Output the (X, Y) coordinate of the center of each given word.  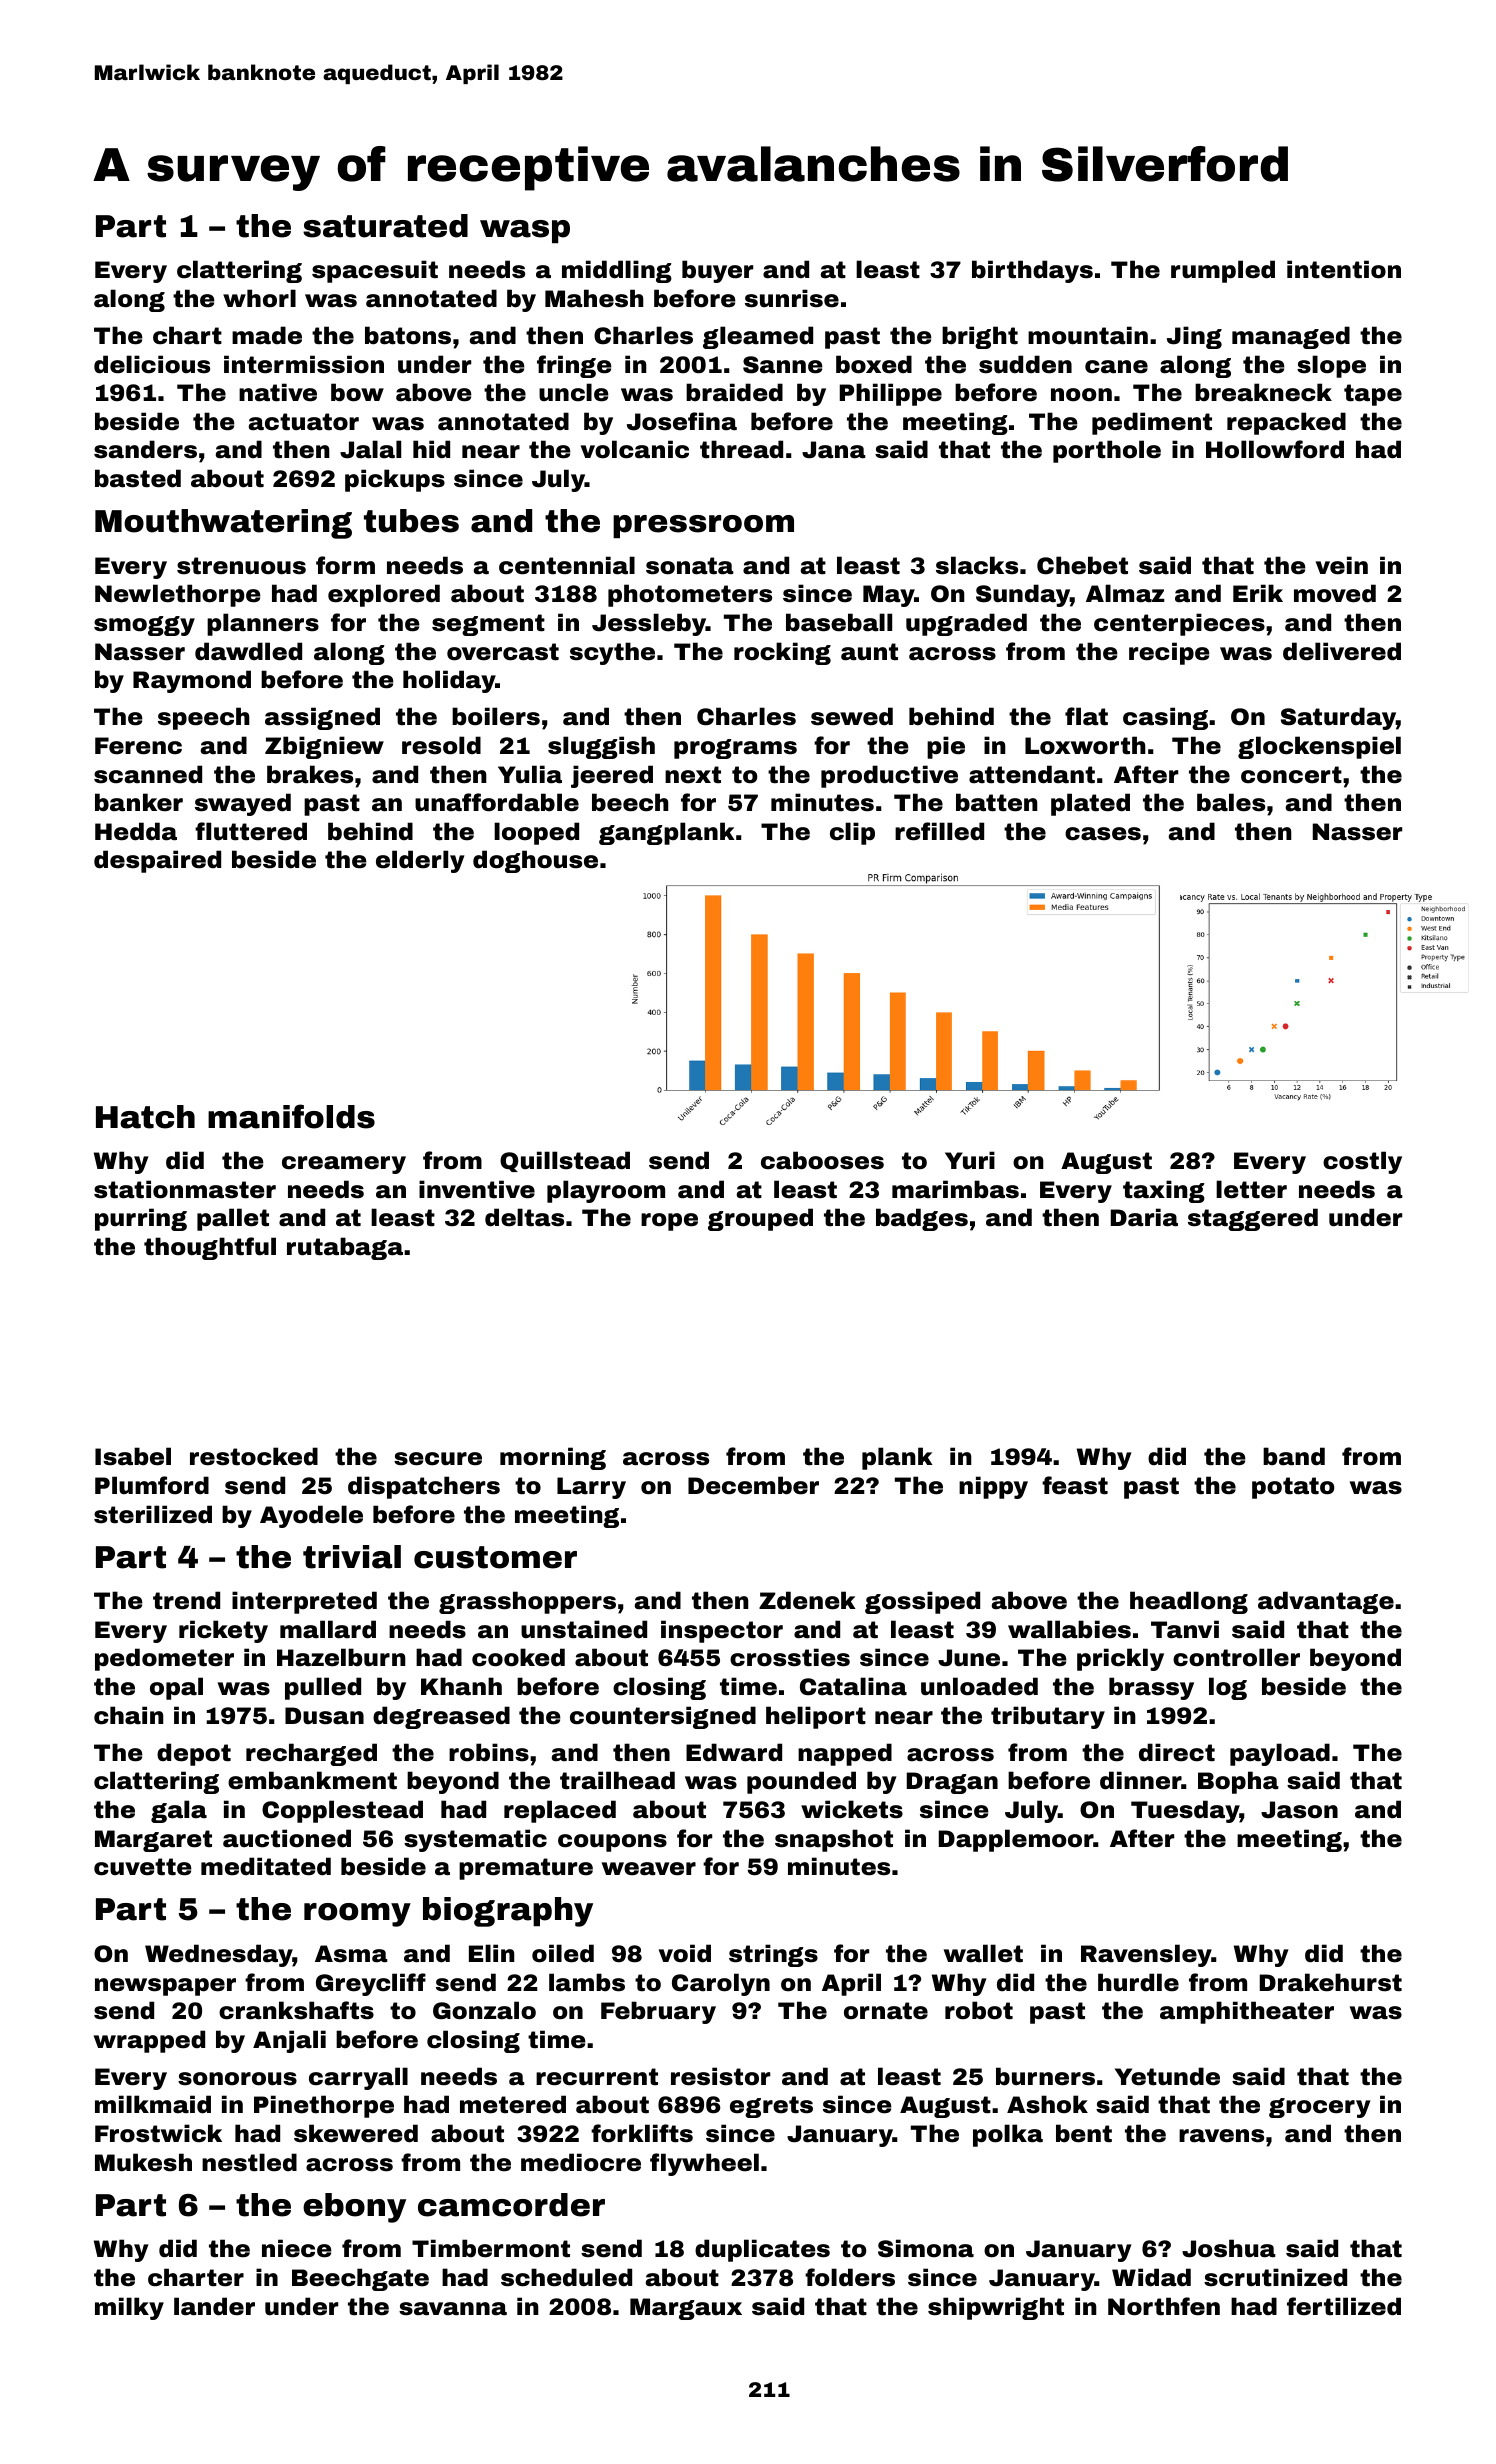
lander (214, 2306)
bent (1084, 2133)
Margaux (686, 2309)
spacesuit (375, 271)
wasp (525, 231)
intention (1344, 269)
